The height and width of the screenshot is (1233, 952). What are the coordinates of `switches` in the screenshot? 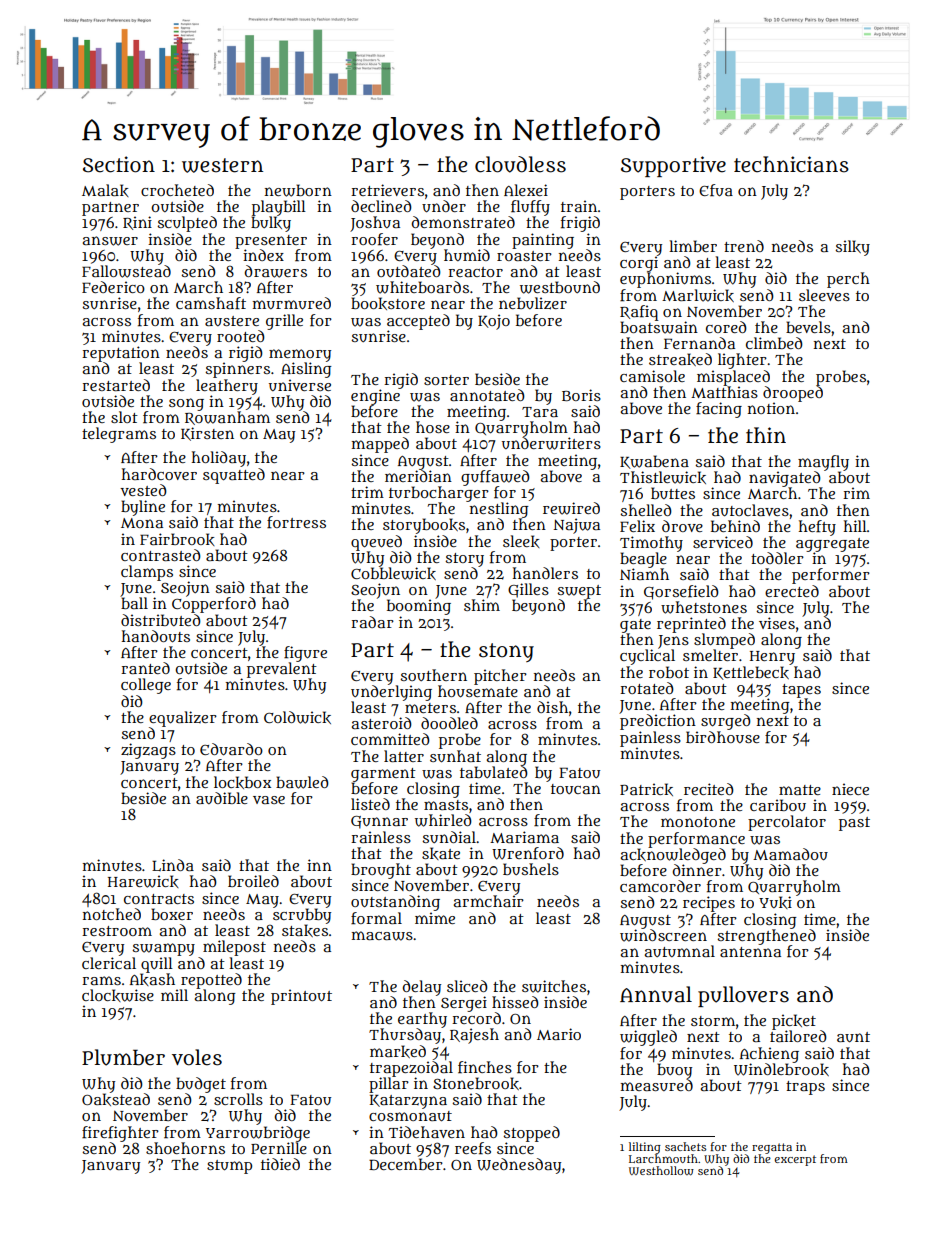 It's located at (554, 986).
